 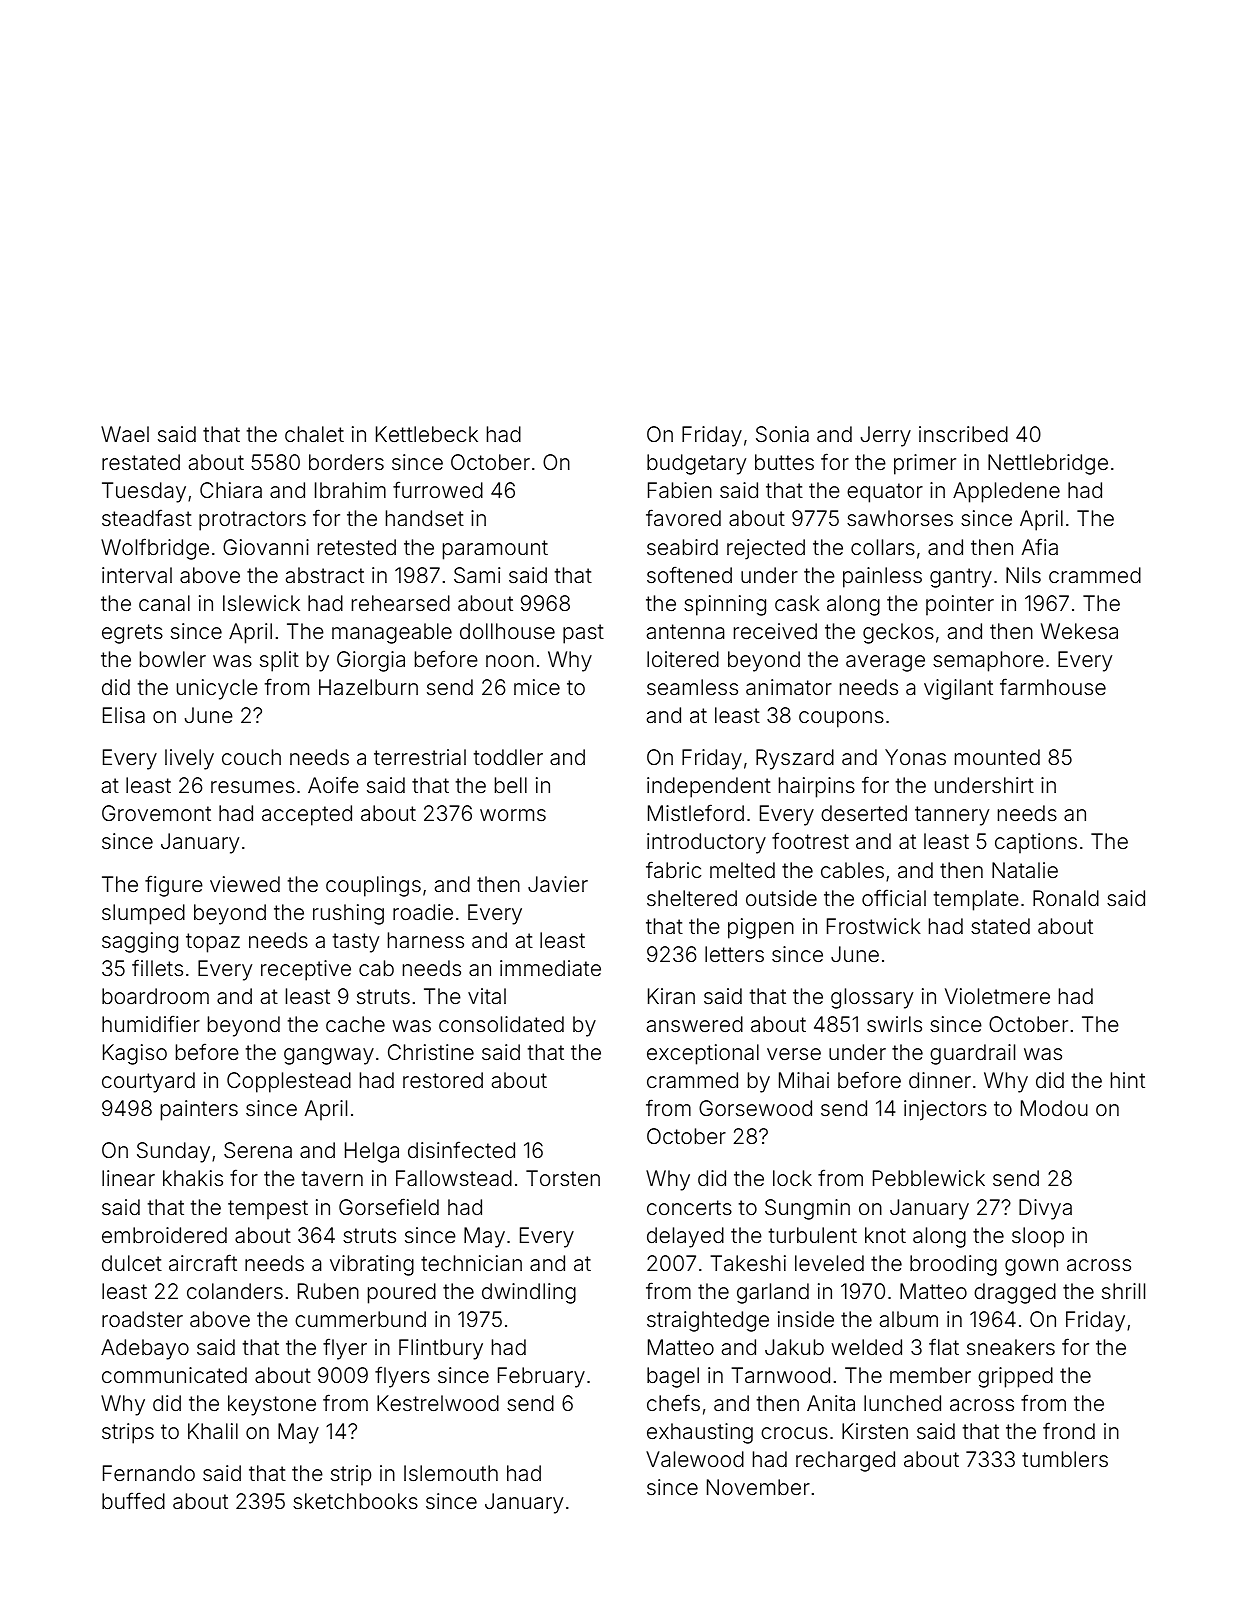 I want to click on retested, so click(x=357, y=547).
